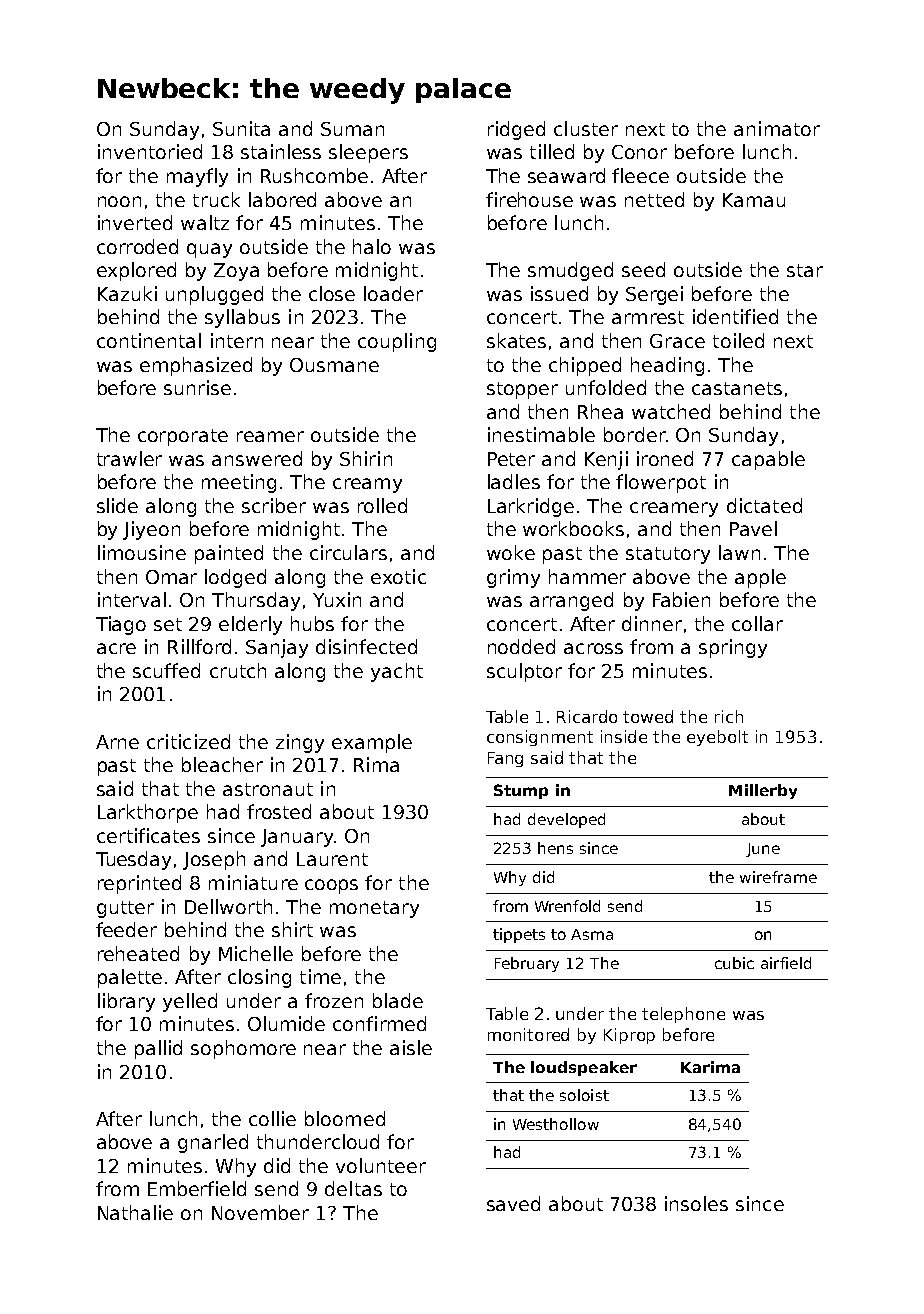 Image resolution: width=924 pixels, height=1314 pixels. What do you see at coordinates (135, 1212) in the document?
I see `Nathalie` at bounding box center [135, 1212].
